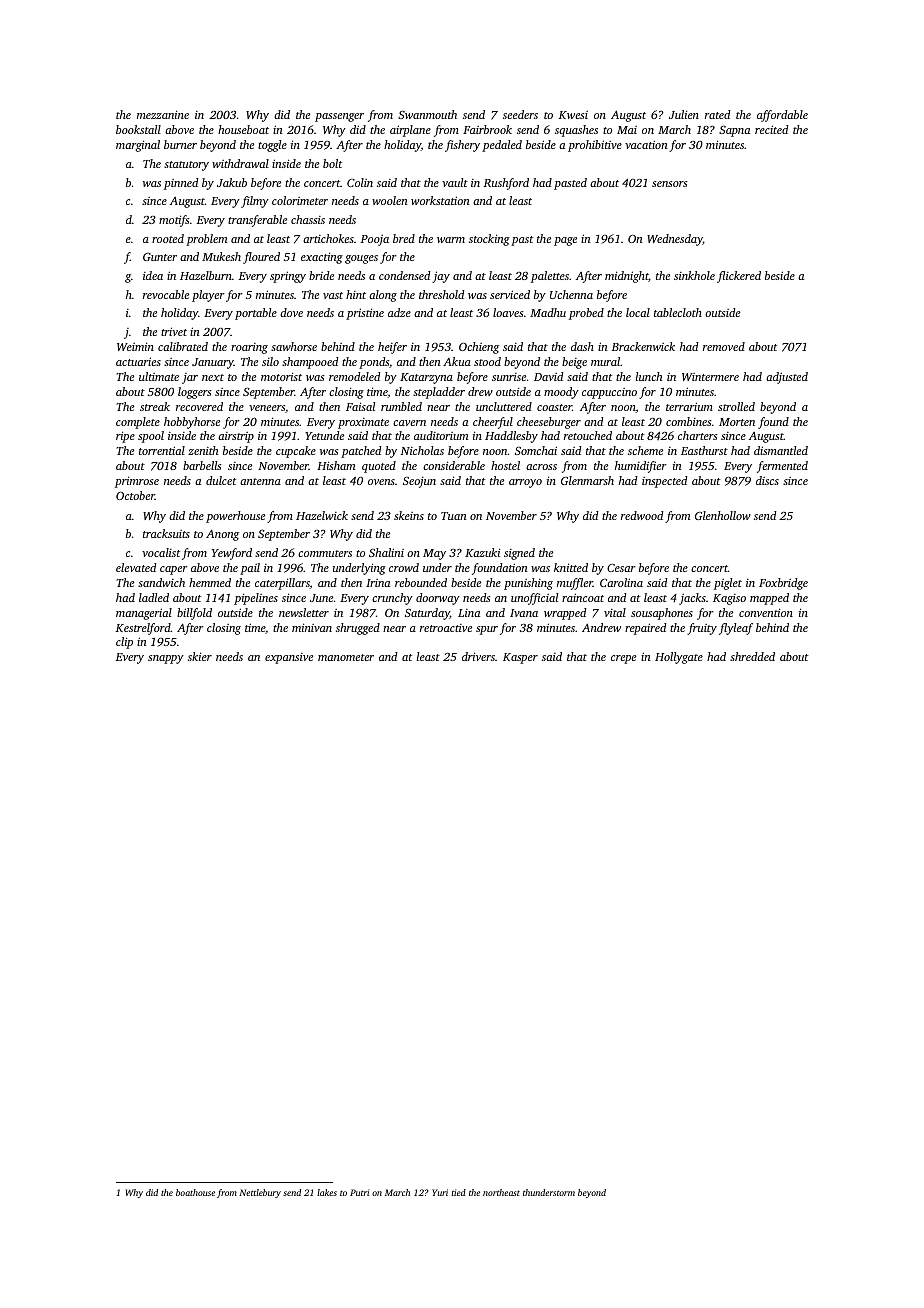 This screenshot has height=1308, width=924. What do you see at coordinates (623, 659) in the screenshot?
I see `crepe` at bounding box center [623, 659].
